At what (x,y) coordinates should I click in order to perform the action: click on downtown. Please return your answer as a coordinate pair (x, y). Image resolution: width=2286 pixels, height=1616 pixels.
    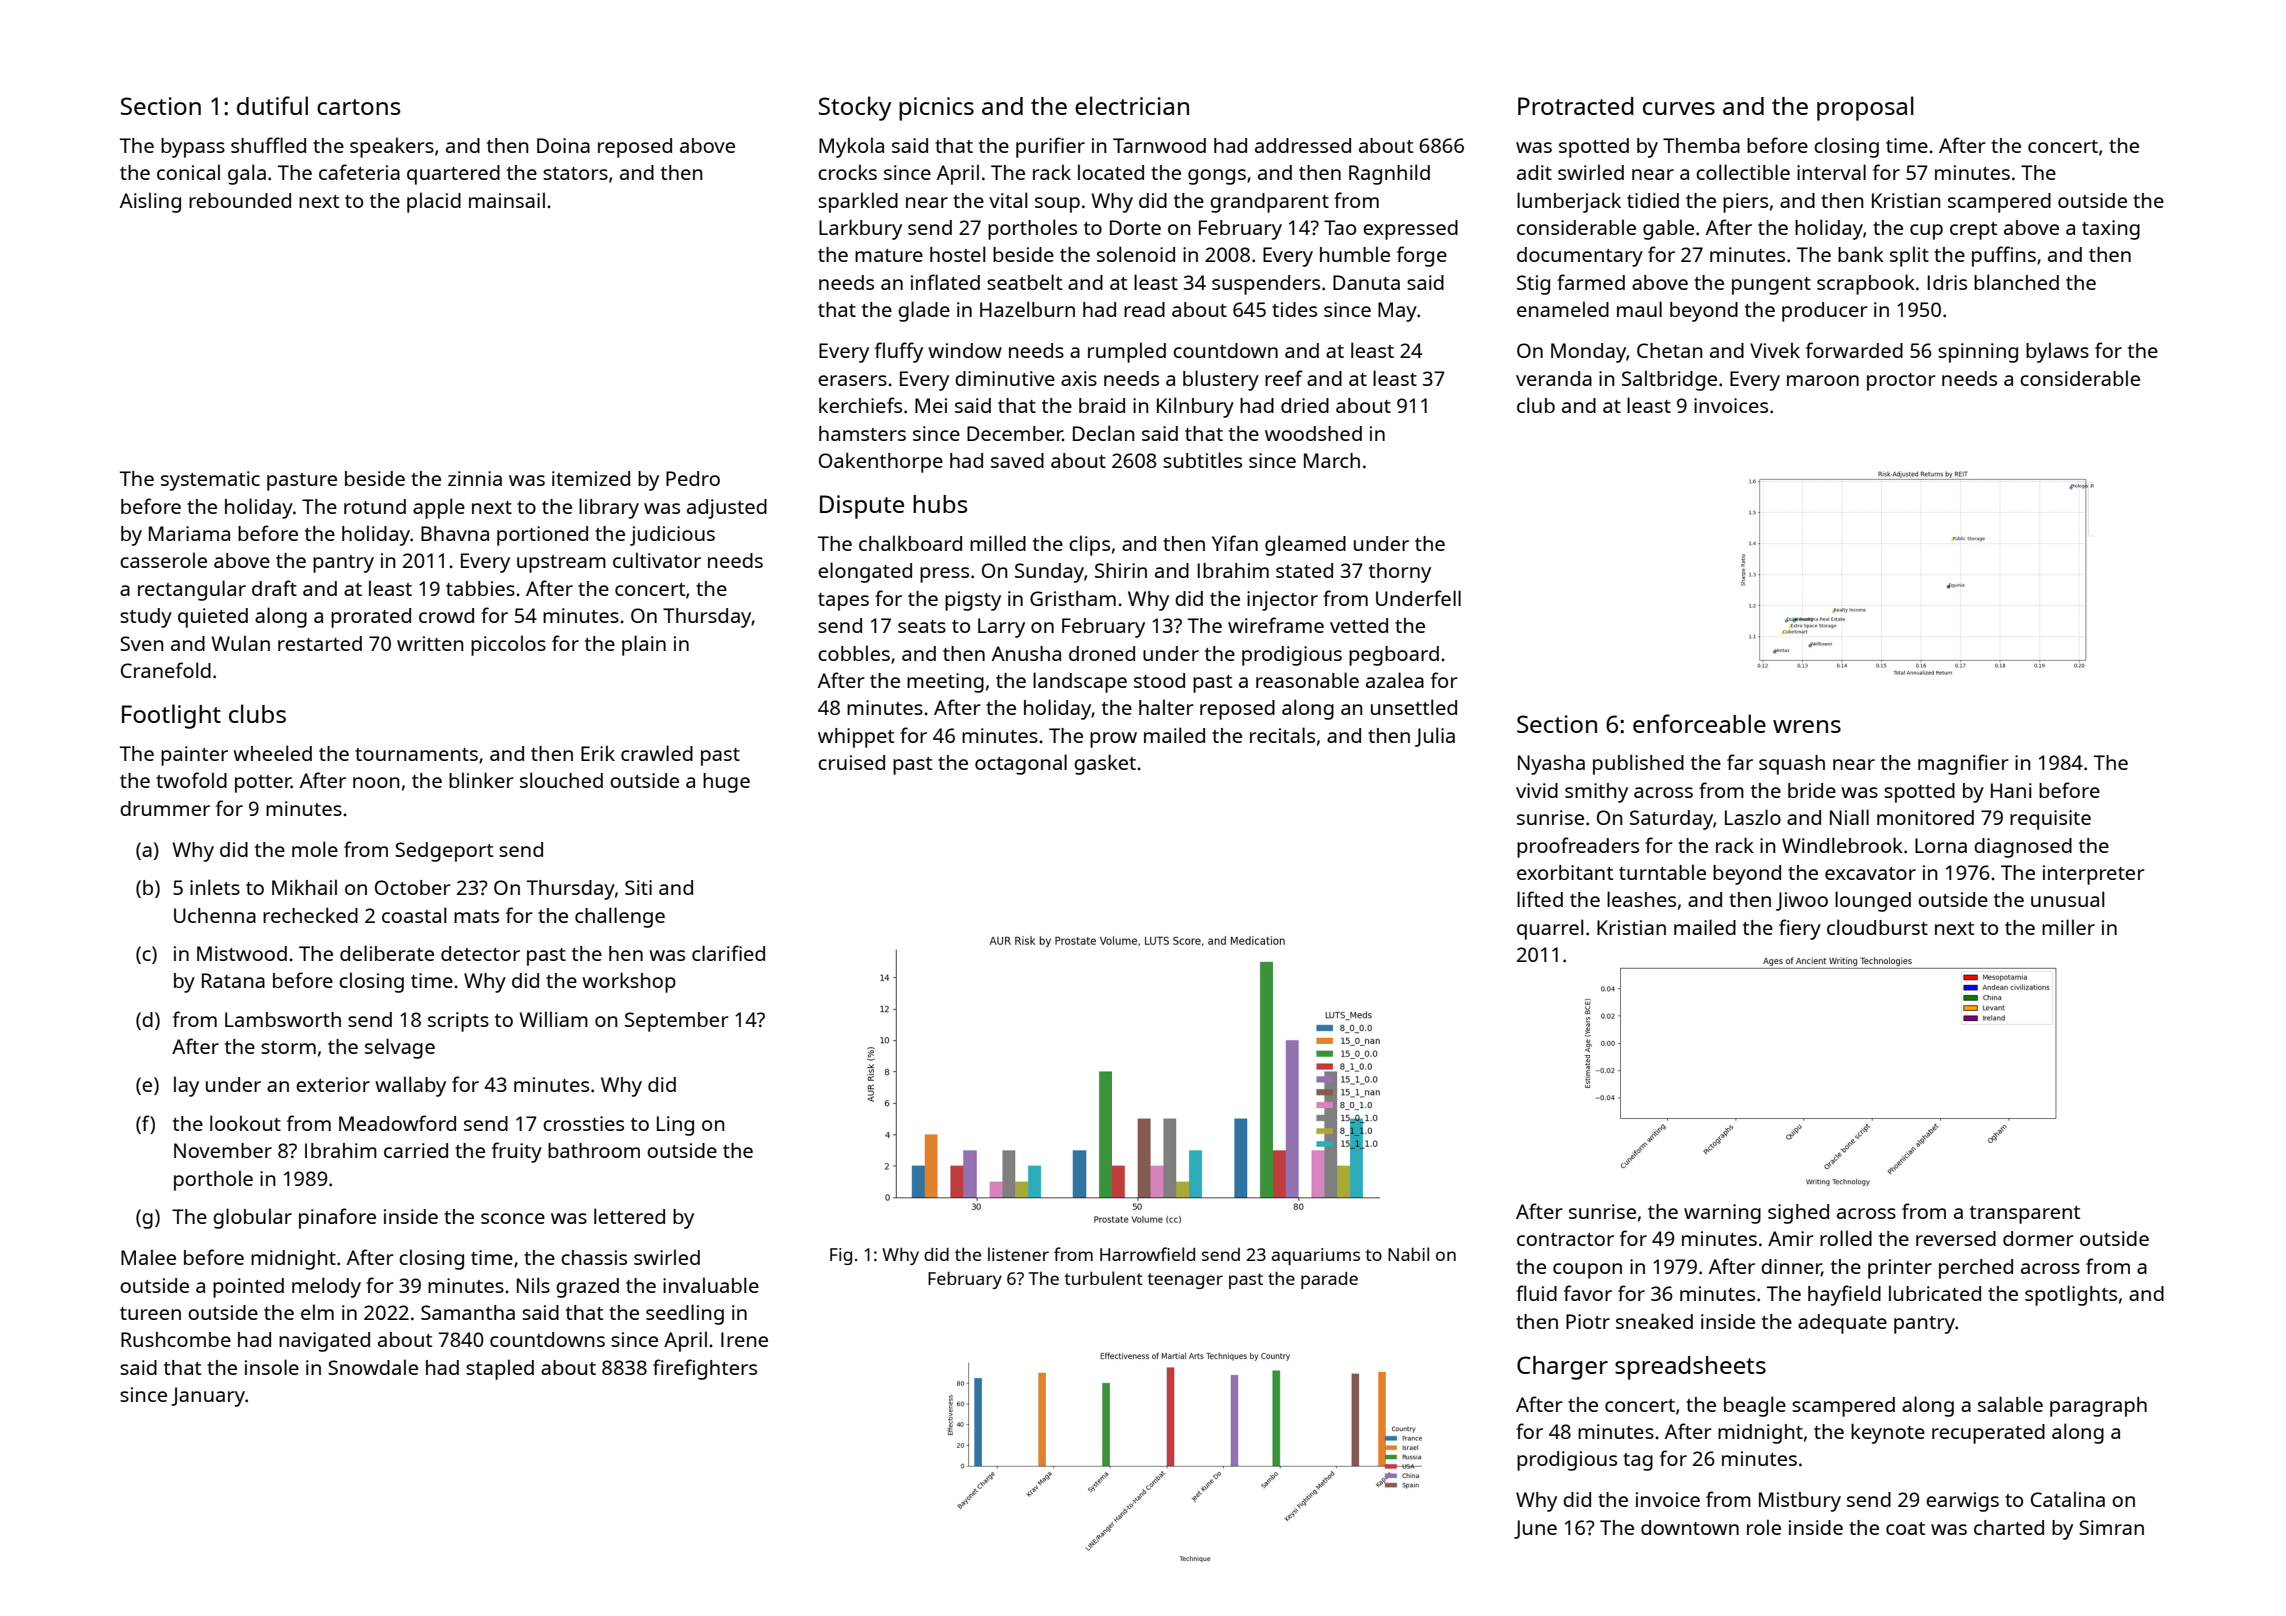
    Looking at the image, I should click on (1690, 1527).
